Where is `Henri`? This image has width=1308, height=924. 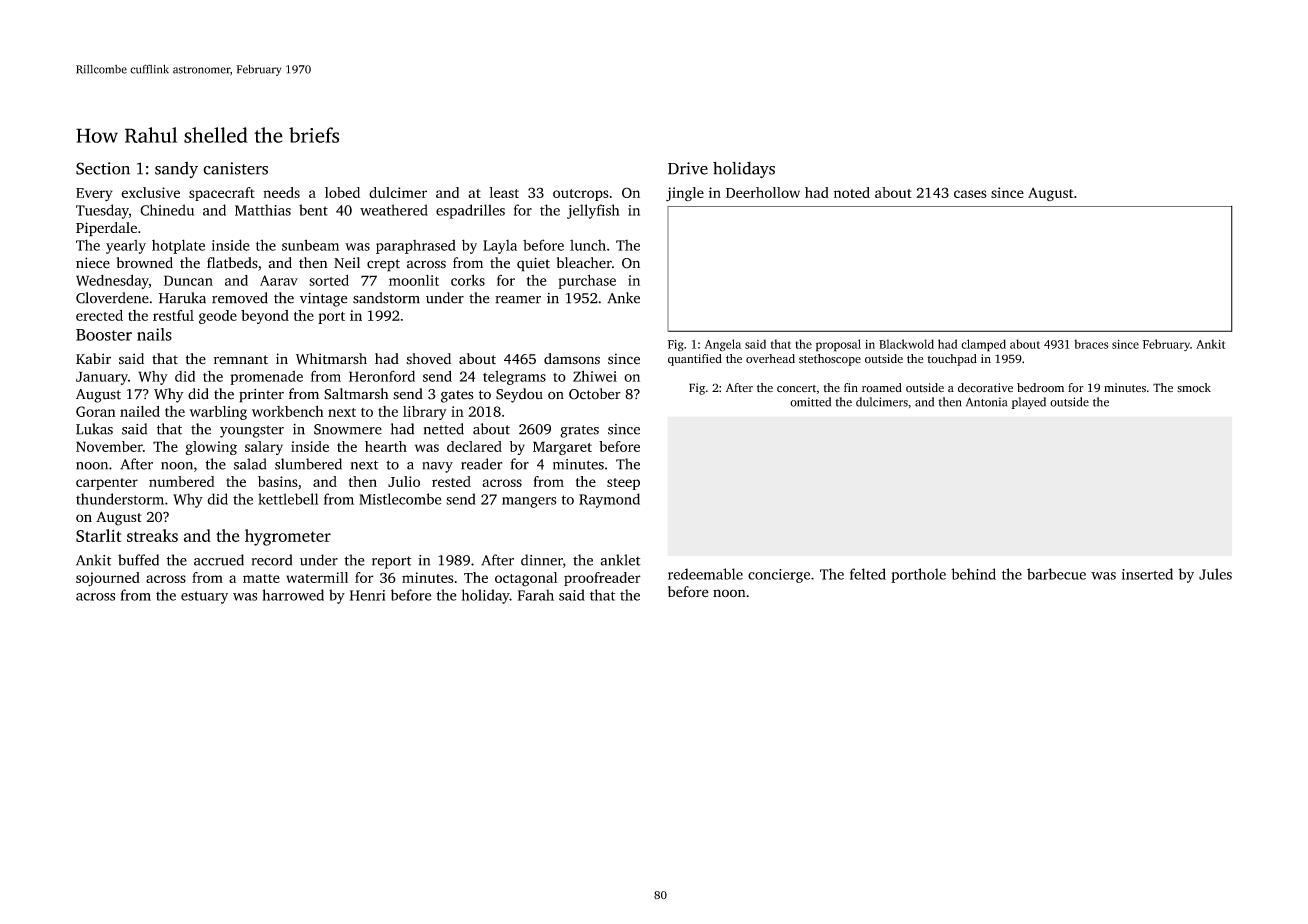
Henri is located at coordinates (367, 595).
